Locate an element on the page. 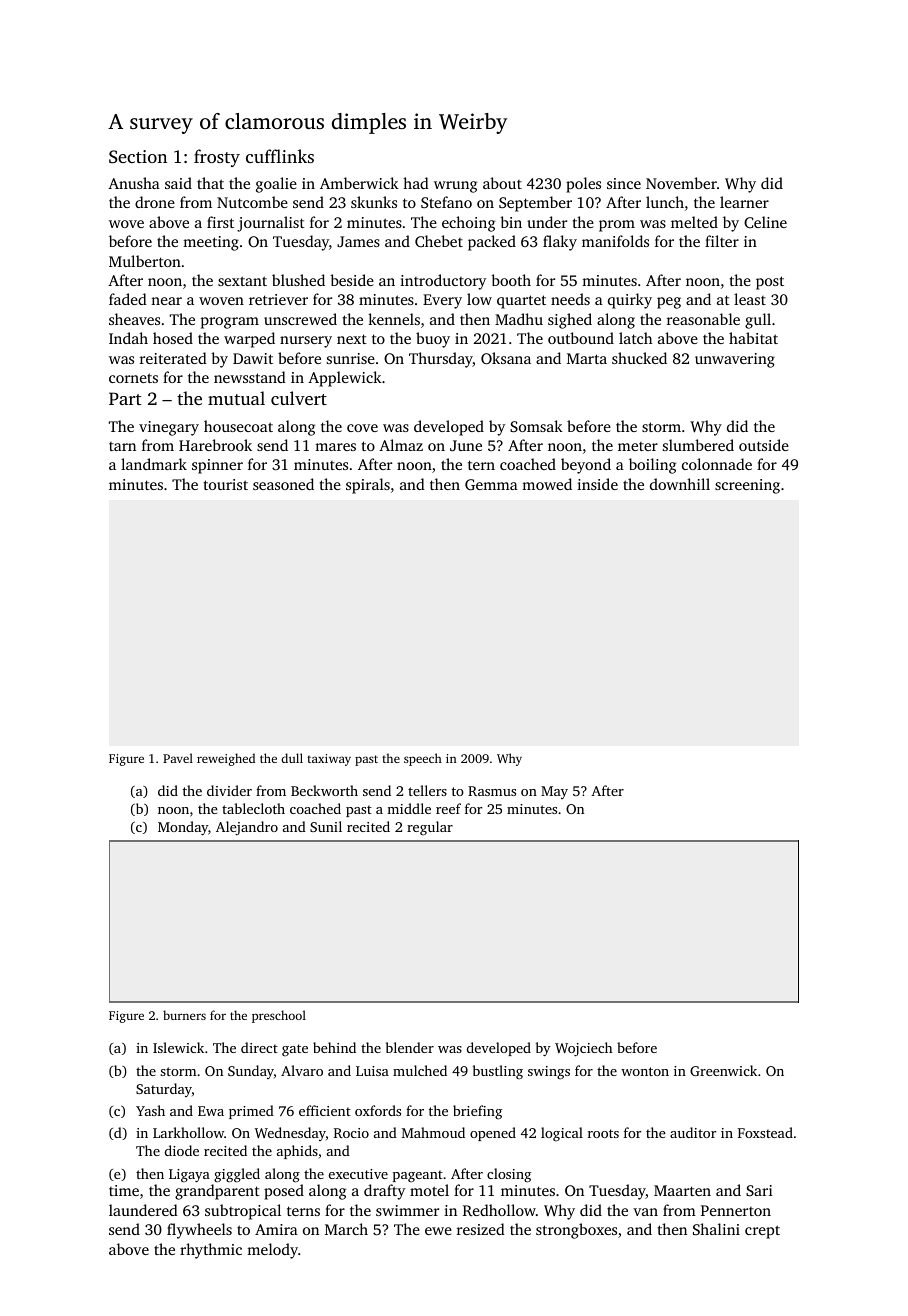 The width and height of the page is (908, 1316). blender is located at coordinates (410, 1047).
